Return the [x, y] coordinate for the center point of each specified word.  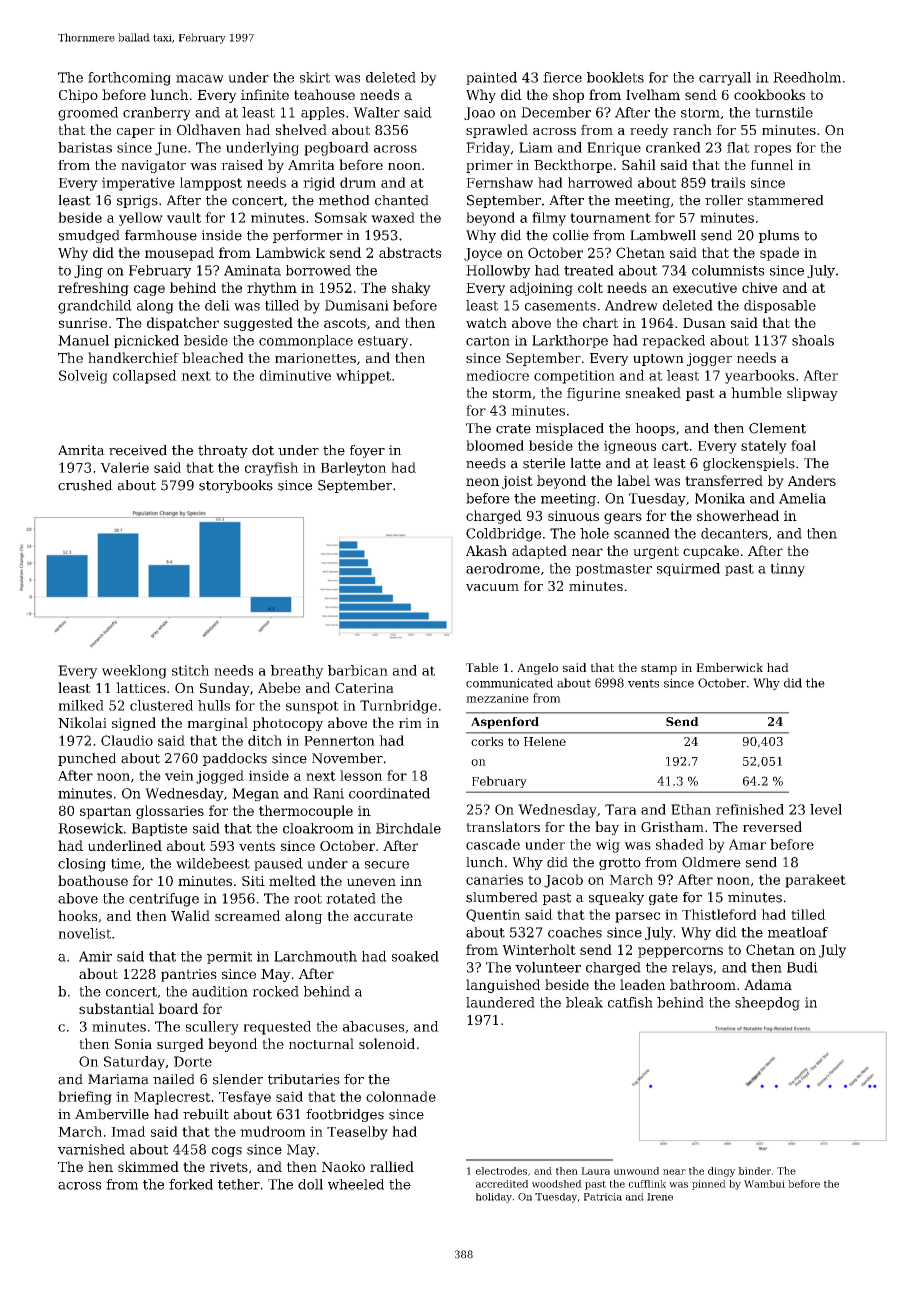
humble [756, 392]
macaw [200, 79]
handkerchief [133, 357]
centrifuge [164, 900]
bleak [584, 1002]
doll [310, 1184]
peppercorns [680, 952]
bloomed [495, 445]
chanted [402, 200]
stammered [786, 200]
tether [239, 1184]
